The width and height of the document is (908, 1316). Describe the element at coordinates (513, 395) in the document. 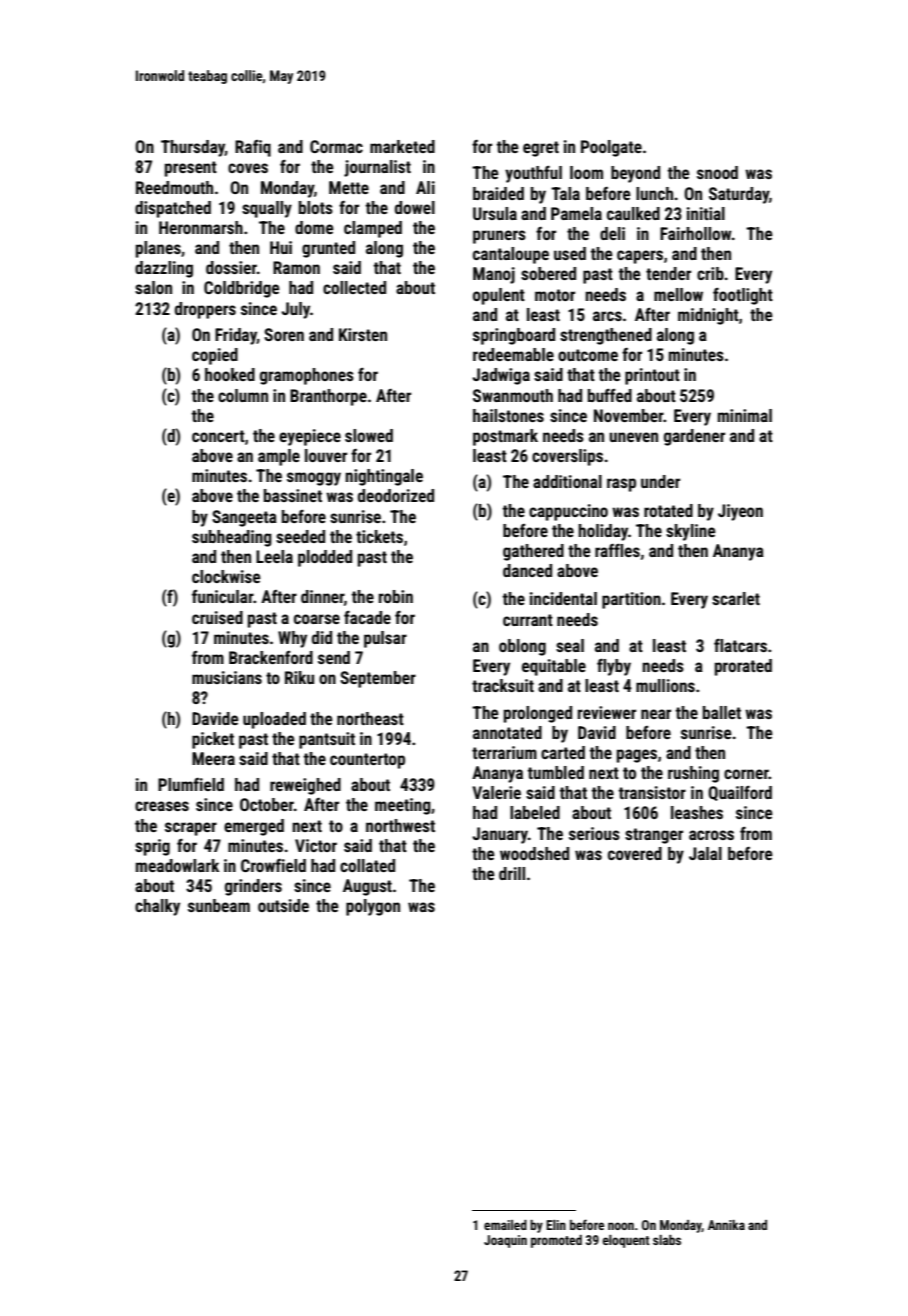

I see `Swanmouth` at that location.
